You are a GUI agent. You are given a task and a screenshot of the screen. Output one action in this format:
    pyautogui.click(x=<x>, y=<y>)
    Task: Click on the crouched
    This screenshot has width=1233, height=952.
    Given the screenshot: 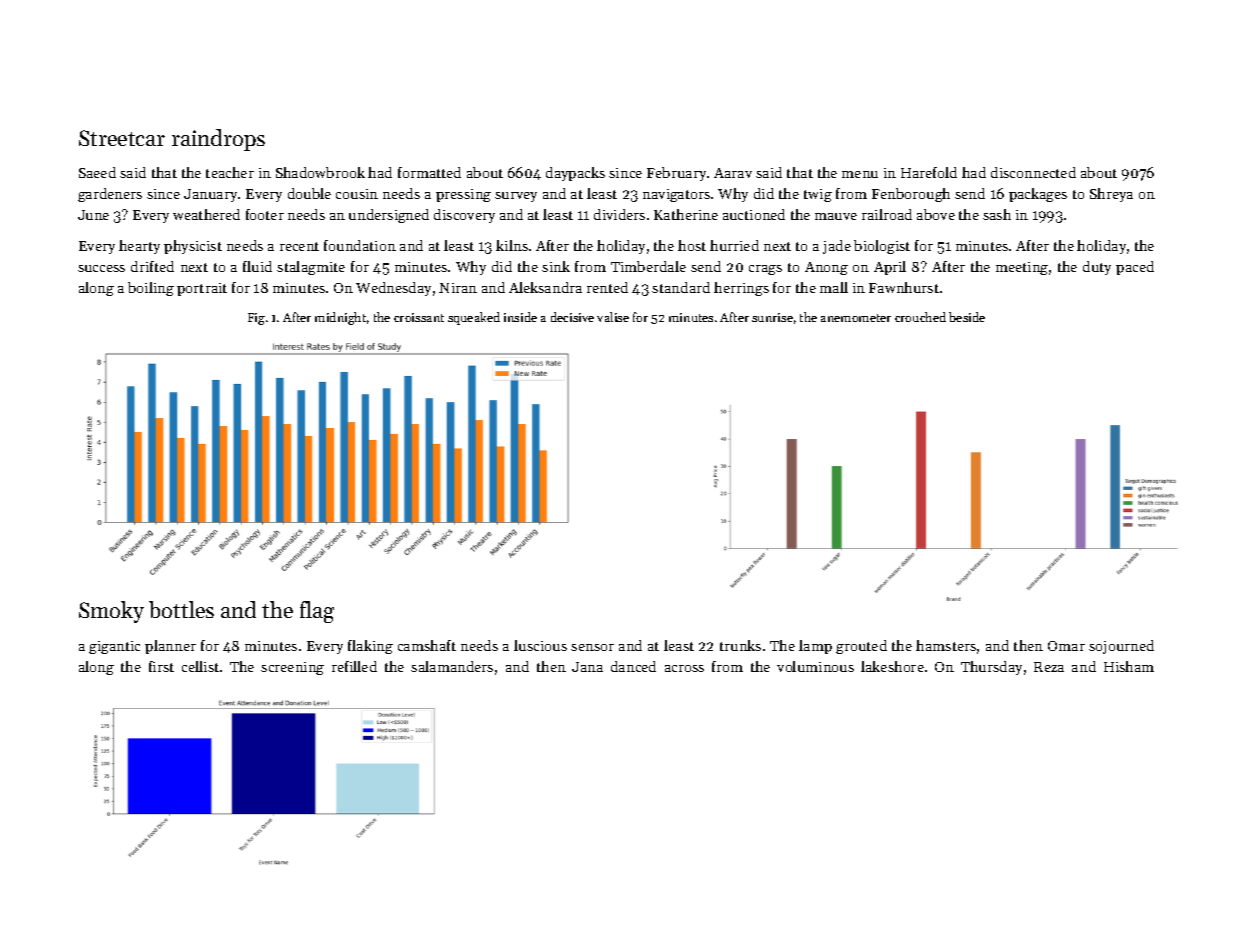 What is the action you would take?
    pyautogui.click(x=920, y=317)
